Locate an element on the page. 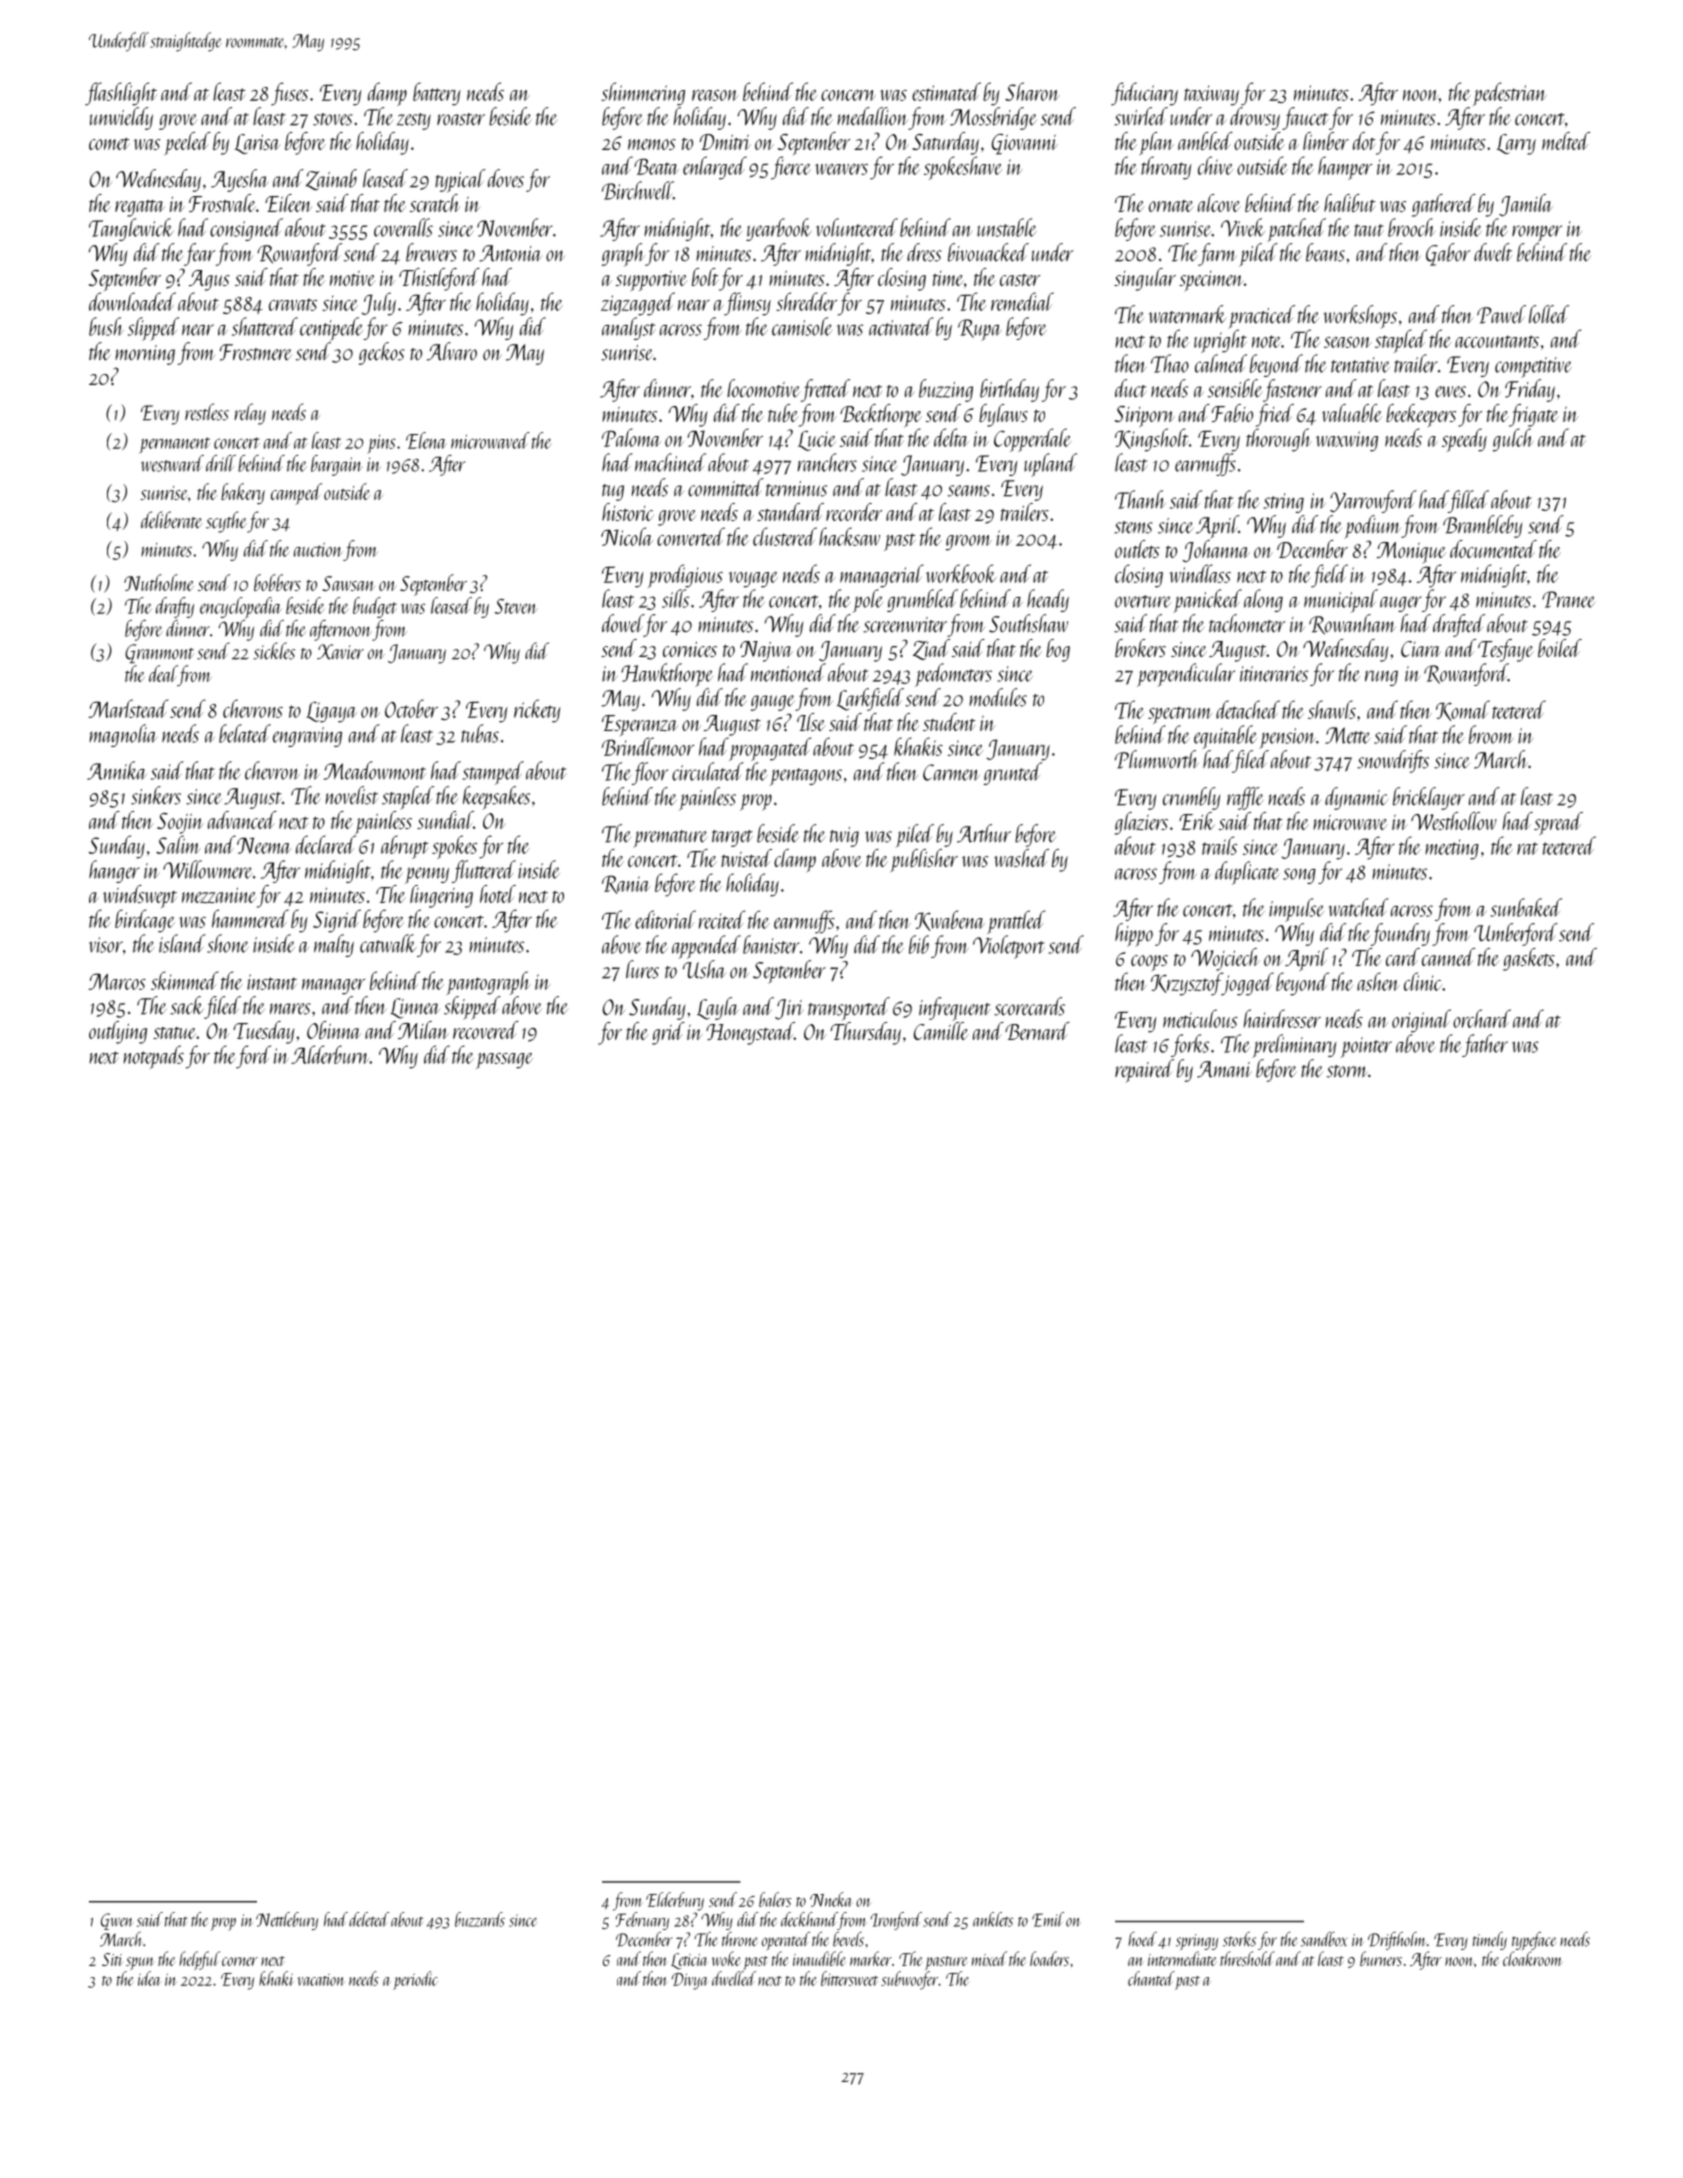  Thursday is located at coordinates (865, 1033).
